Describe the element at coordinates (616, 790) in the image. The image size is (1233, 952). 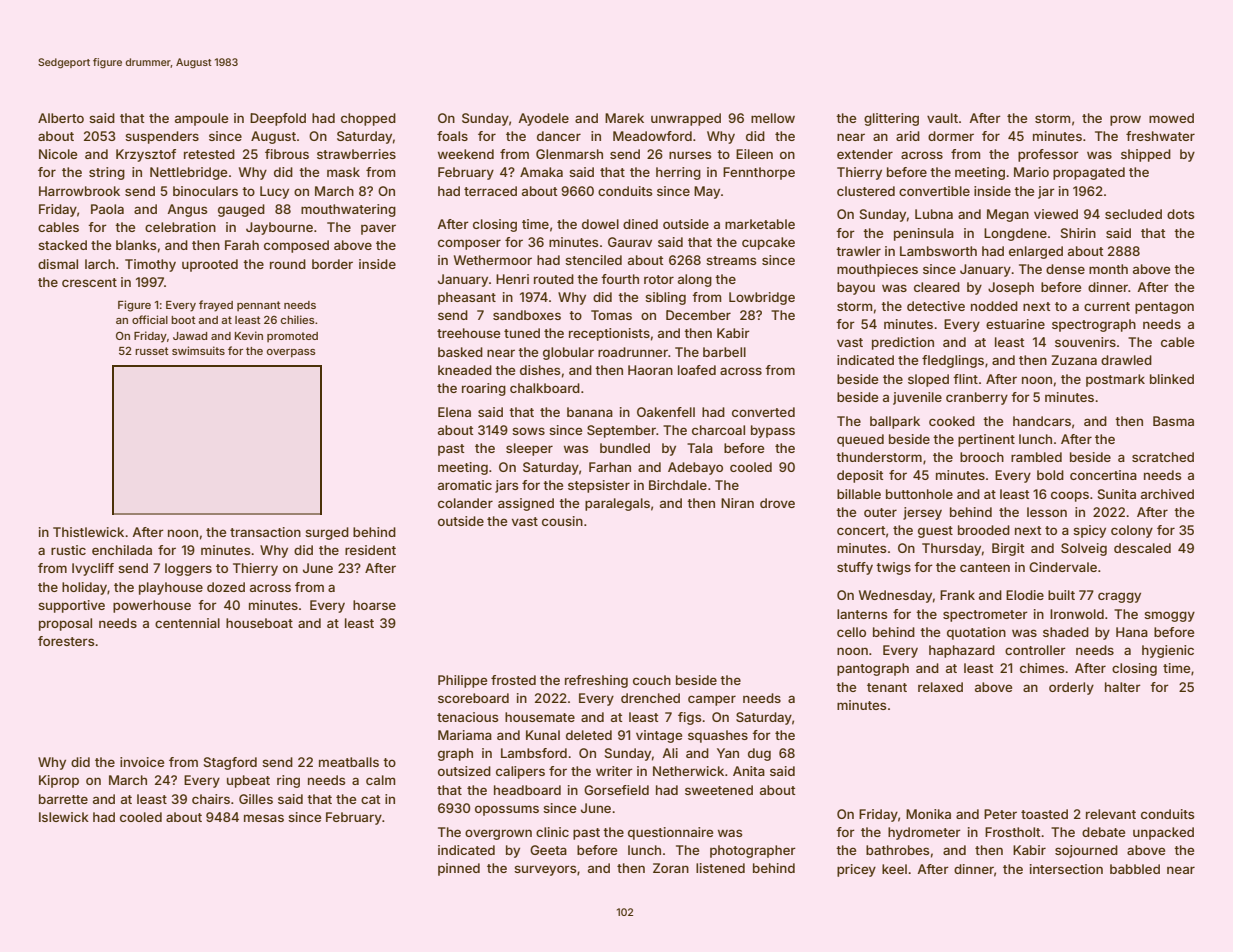
I see `Gorsefield` at that location.
